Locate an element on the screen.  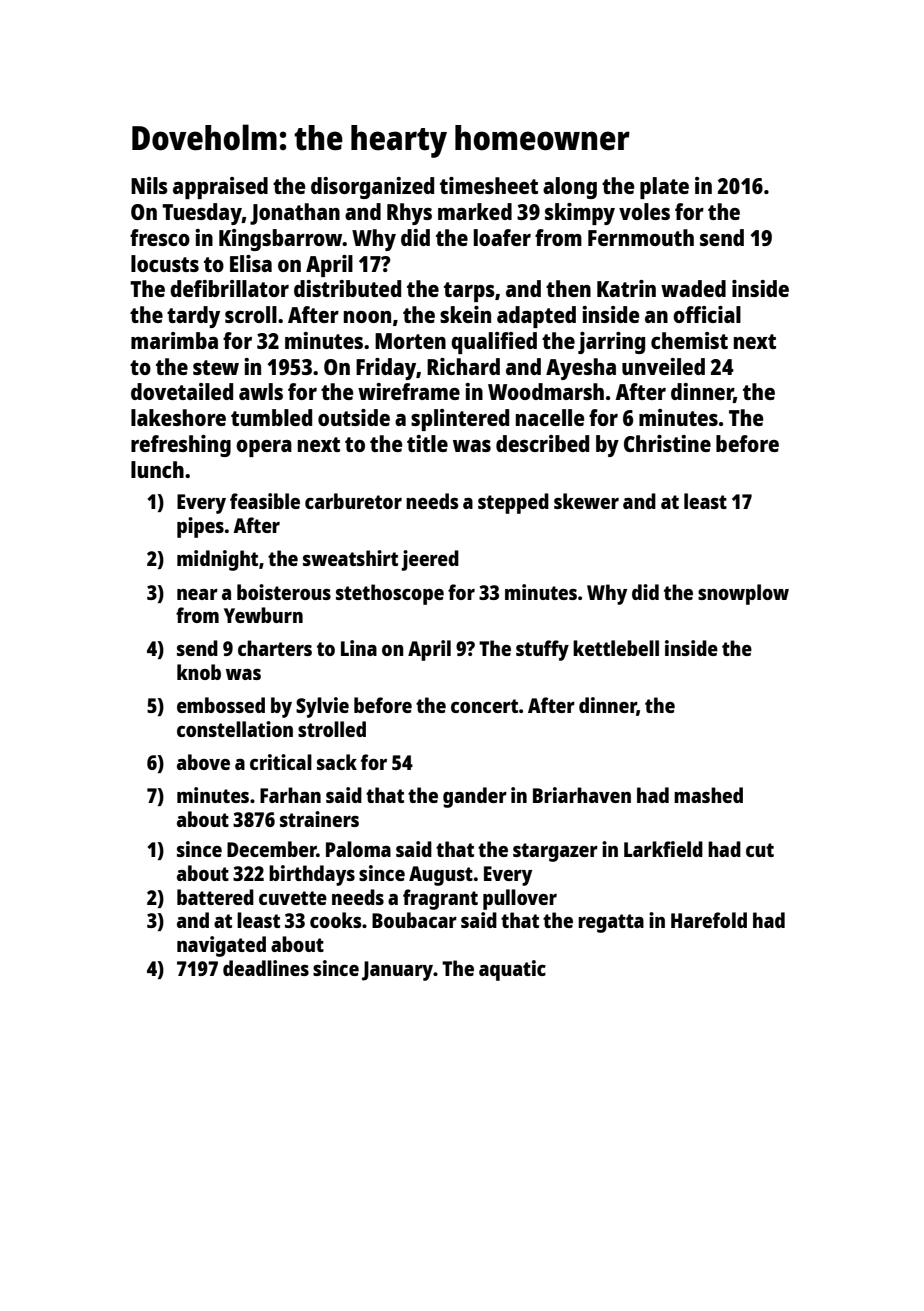
embossed is located at coordinates (221, 705).
